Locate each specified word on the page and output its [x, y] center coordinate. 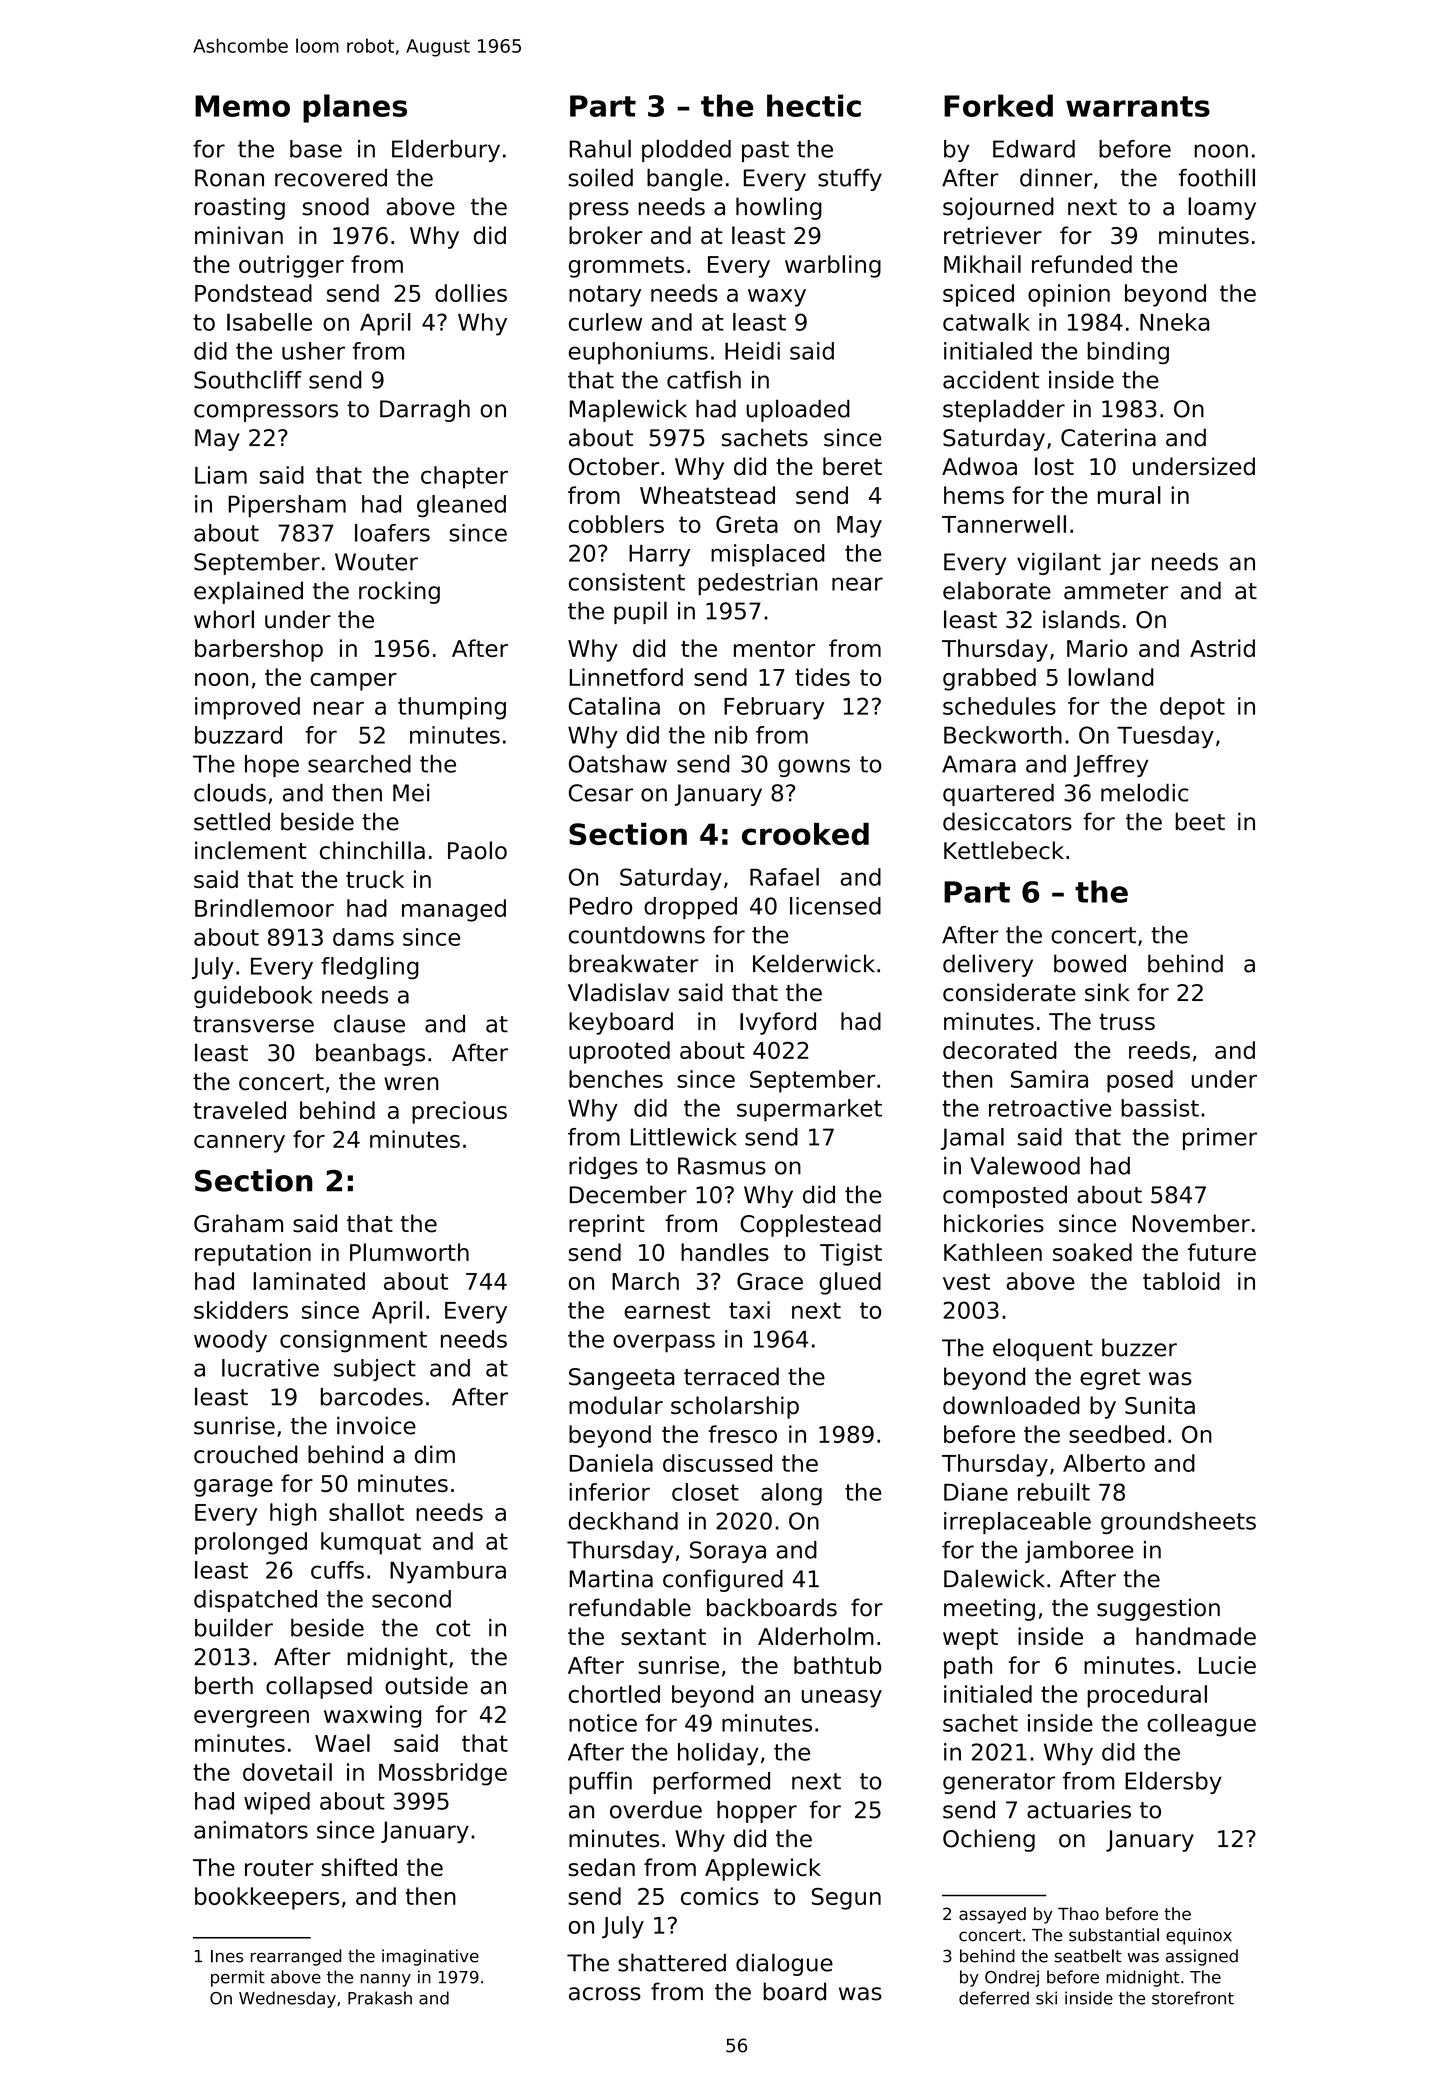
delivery [988, 965]
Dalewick [994, 1578]
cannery [239, 1144]
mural [1129, 495]
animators [251, 1830]
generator [999, 1783]
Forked [998, 105]
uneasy [842, 1699]
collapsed [319, 1687]
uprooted [619, 1052]
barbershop [259, 650]
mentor [774, 649]
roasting [240, 208]
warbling [833, 266]
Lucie [1227, 1665]
